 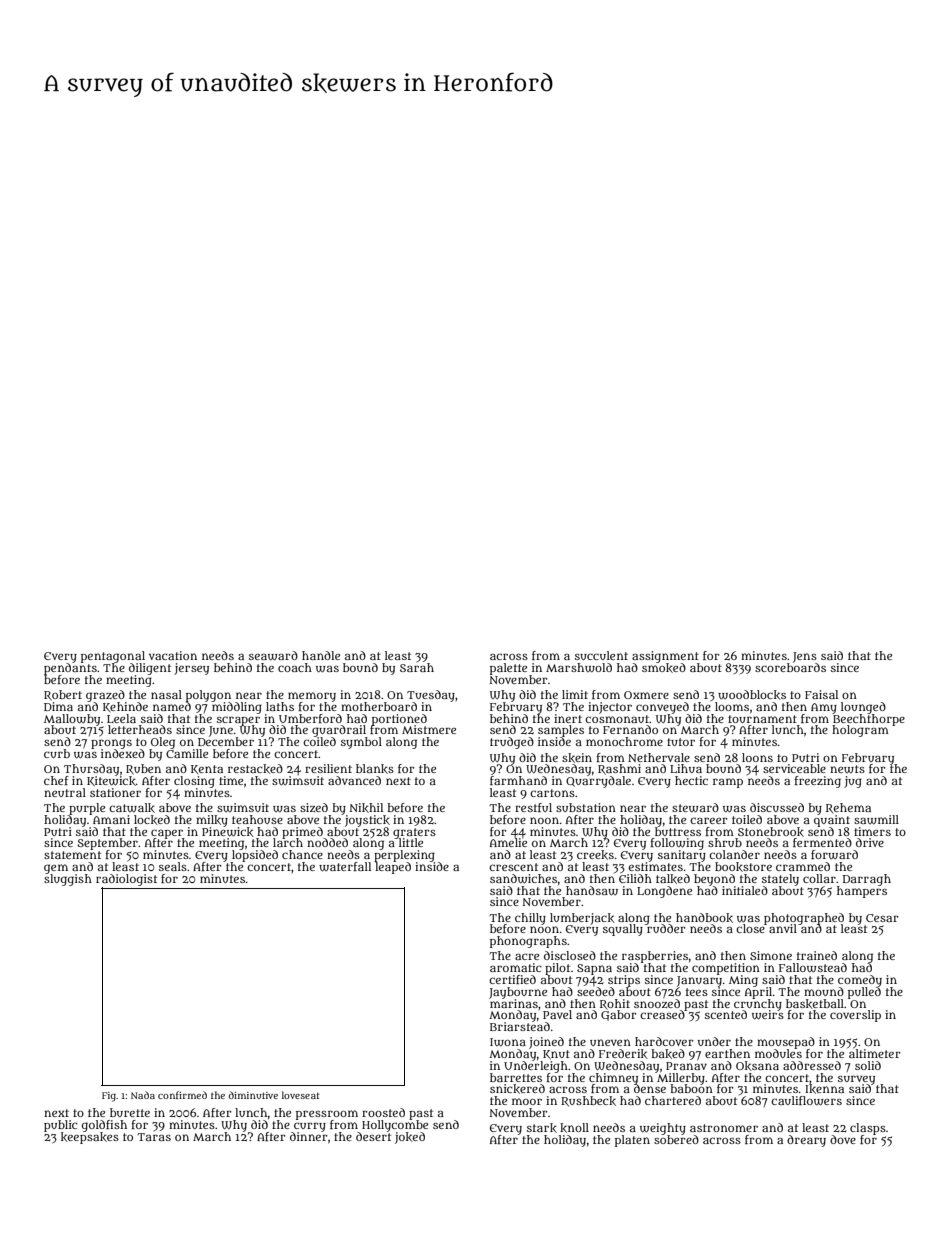 I want to click on stark, so click(x=542, y=1128).
